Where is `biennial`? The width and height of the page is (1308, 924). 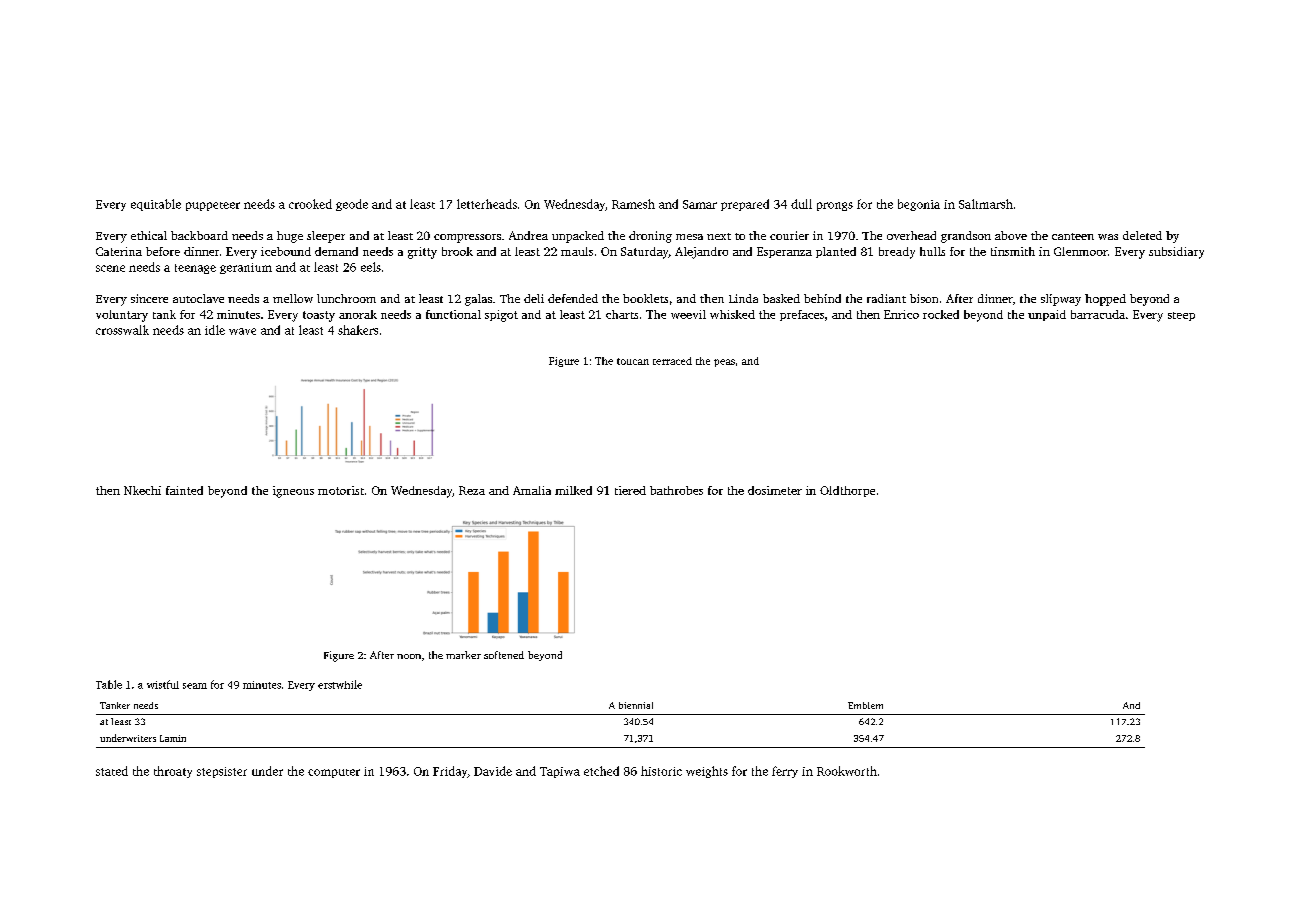 biennial is located at coordinates (636, 705).
